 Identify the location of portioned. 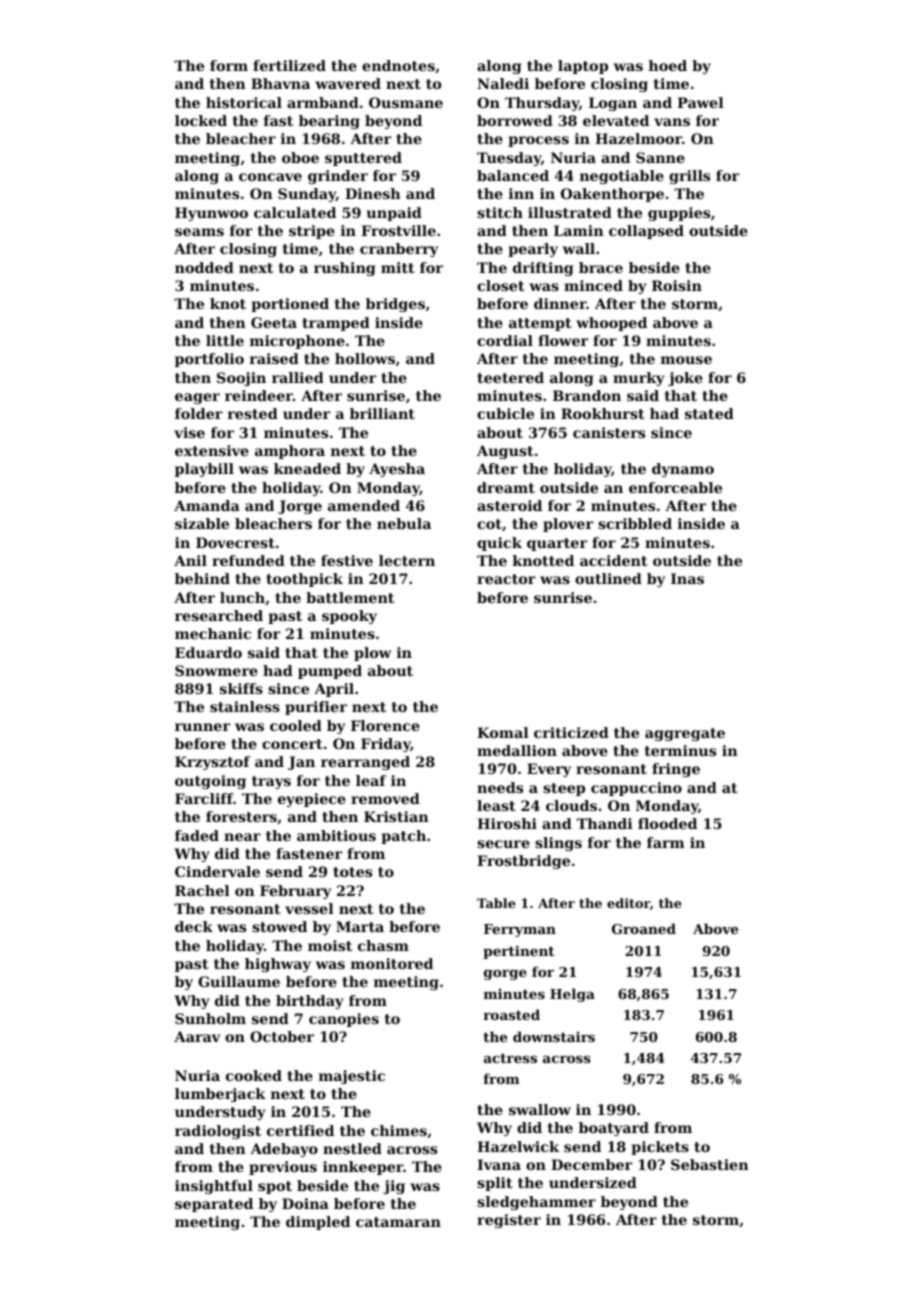
(290, 305).
